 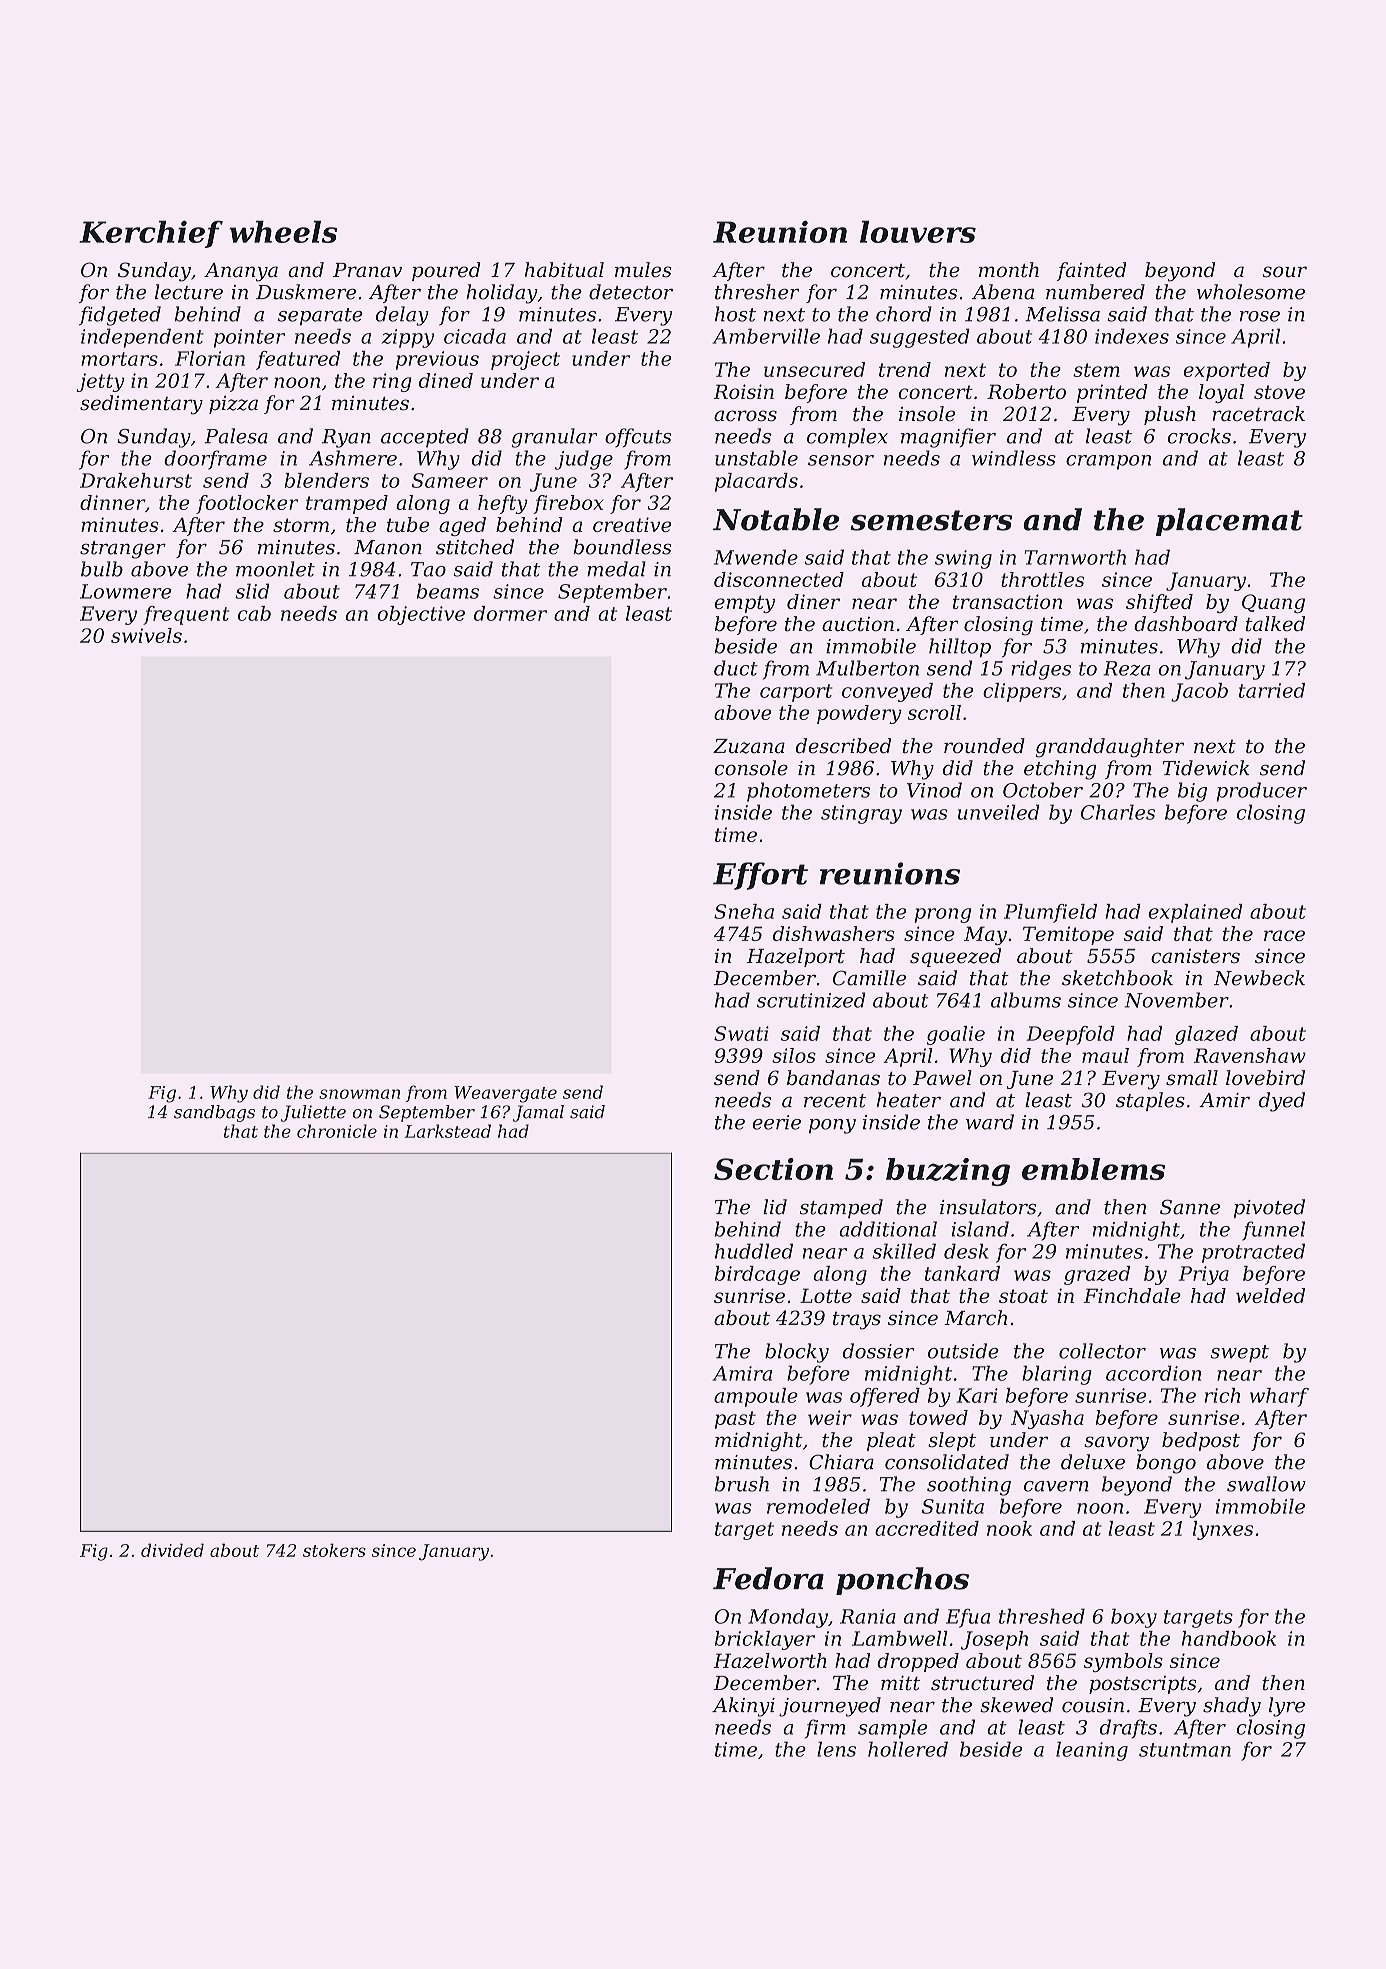 I want to click on divided, so click(x=172, y=1550).
